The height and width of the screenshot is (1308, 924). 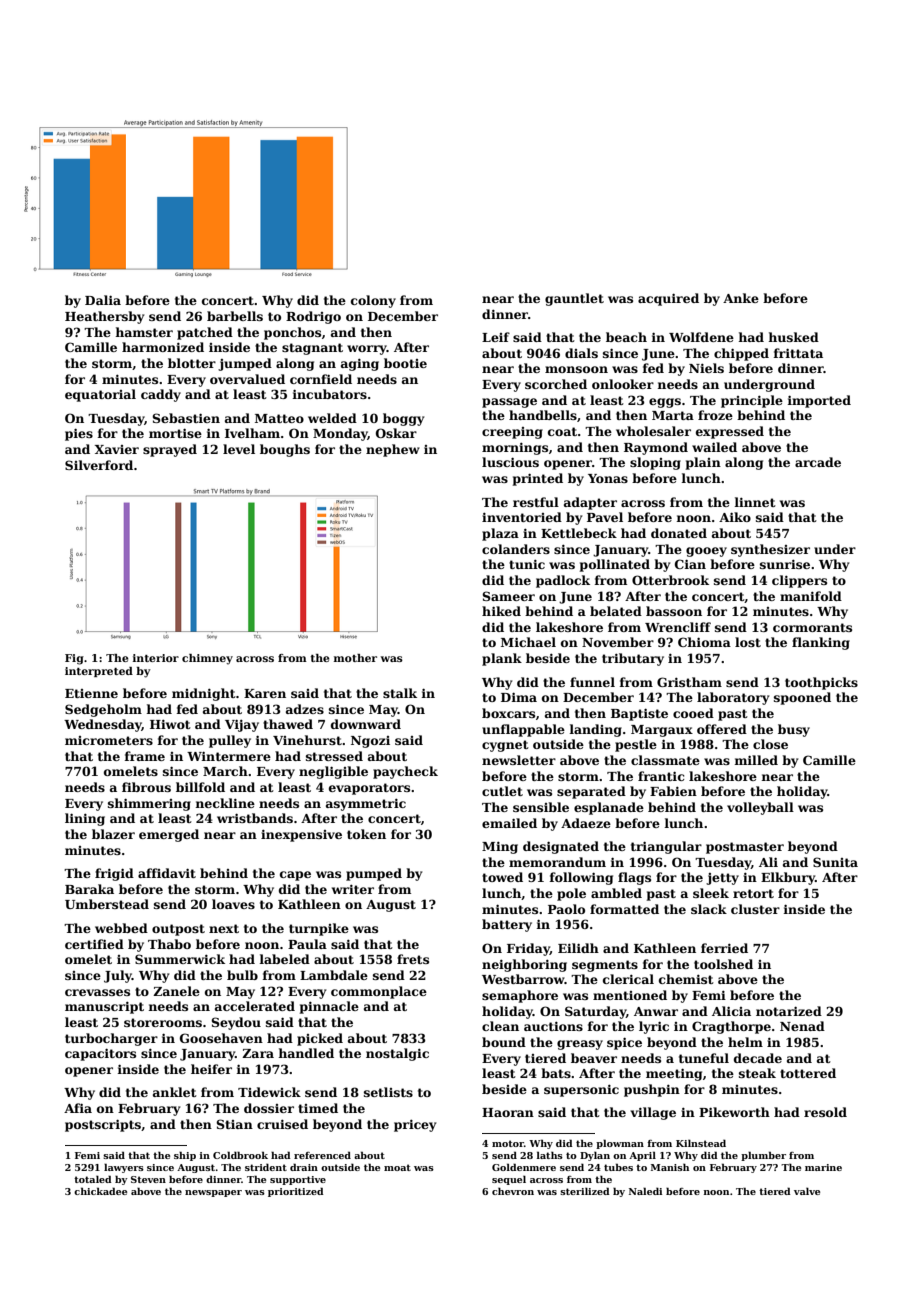 What do you see at coordinates (393, 450) in the screenshot?
I see `nephew` at bounding box center [393, 450].
